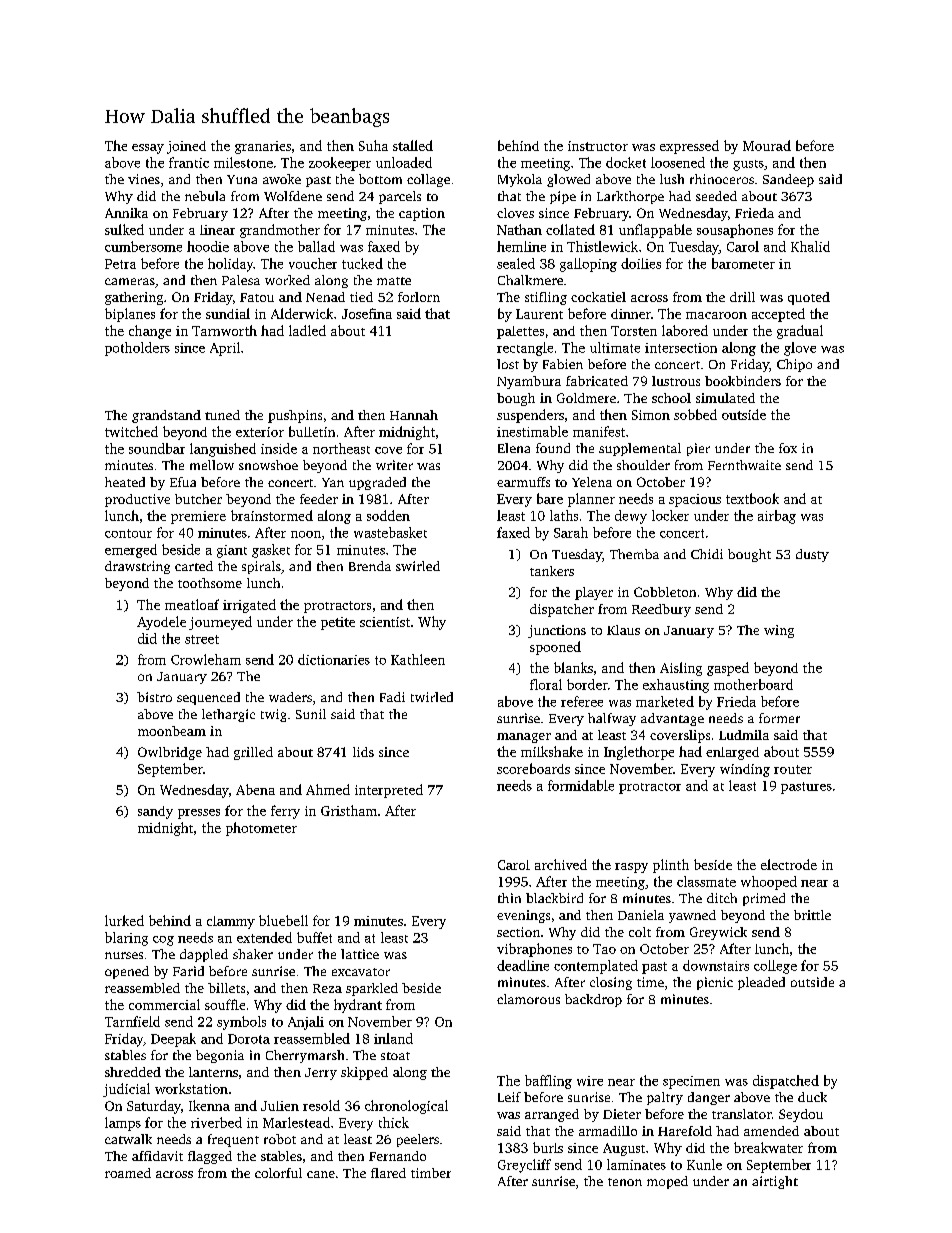 The width and height of the image is (952, 1233). I want to click on Gristham, so click(349, 810).
